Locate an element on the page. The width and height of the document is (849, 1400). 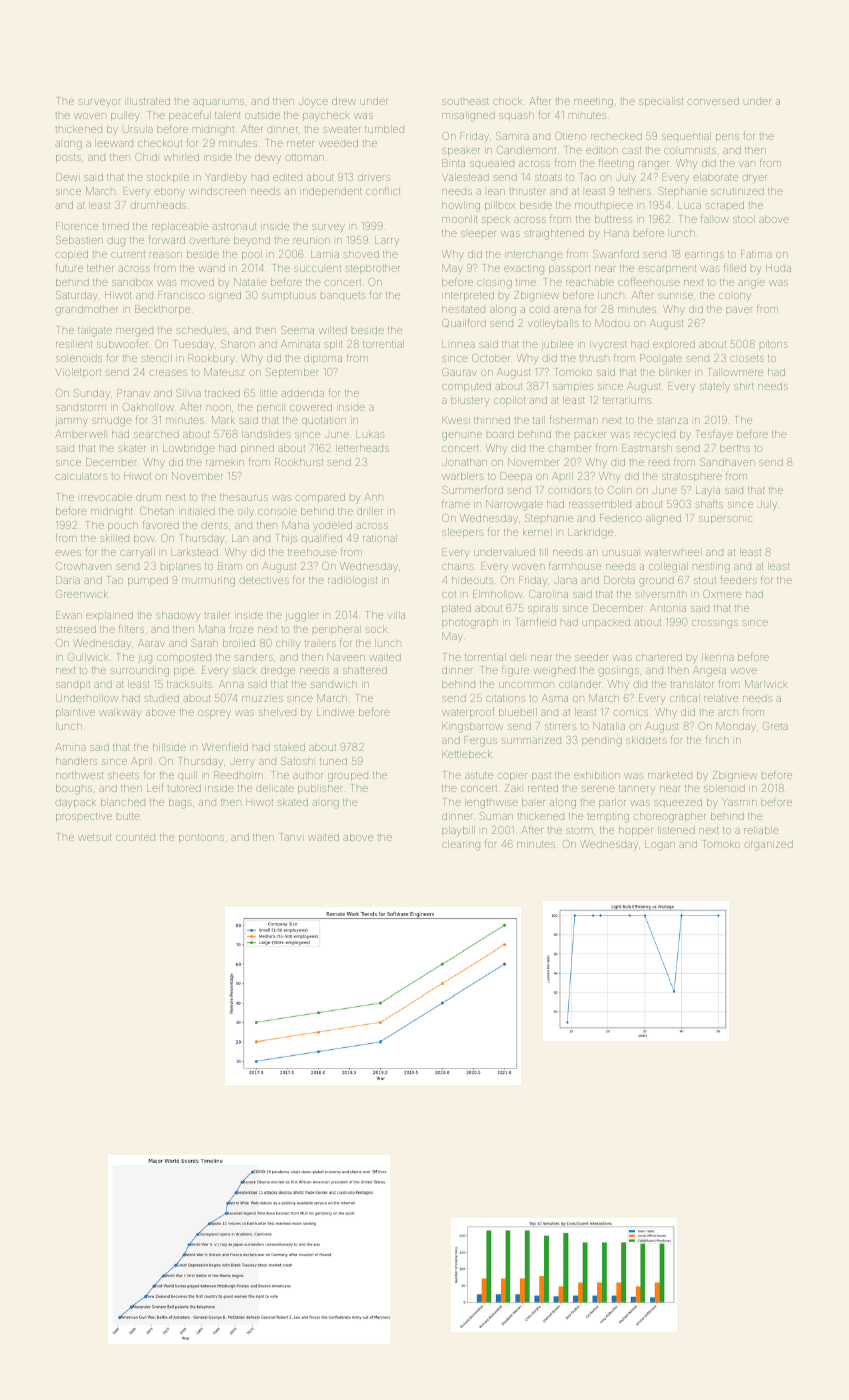
stool is located at coordinates (744, 219).
